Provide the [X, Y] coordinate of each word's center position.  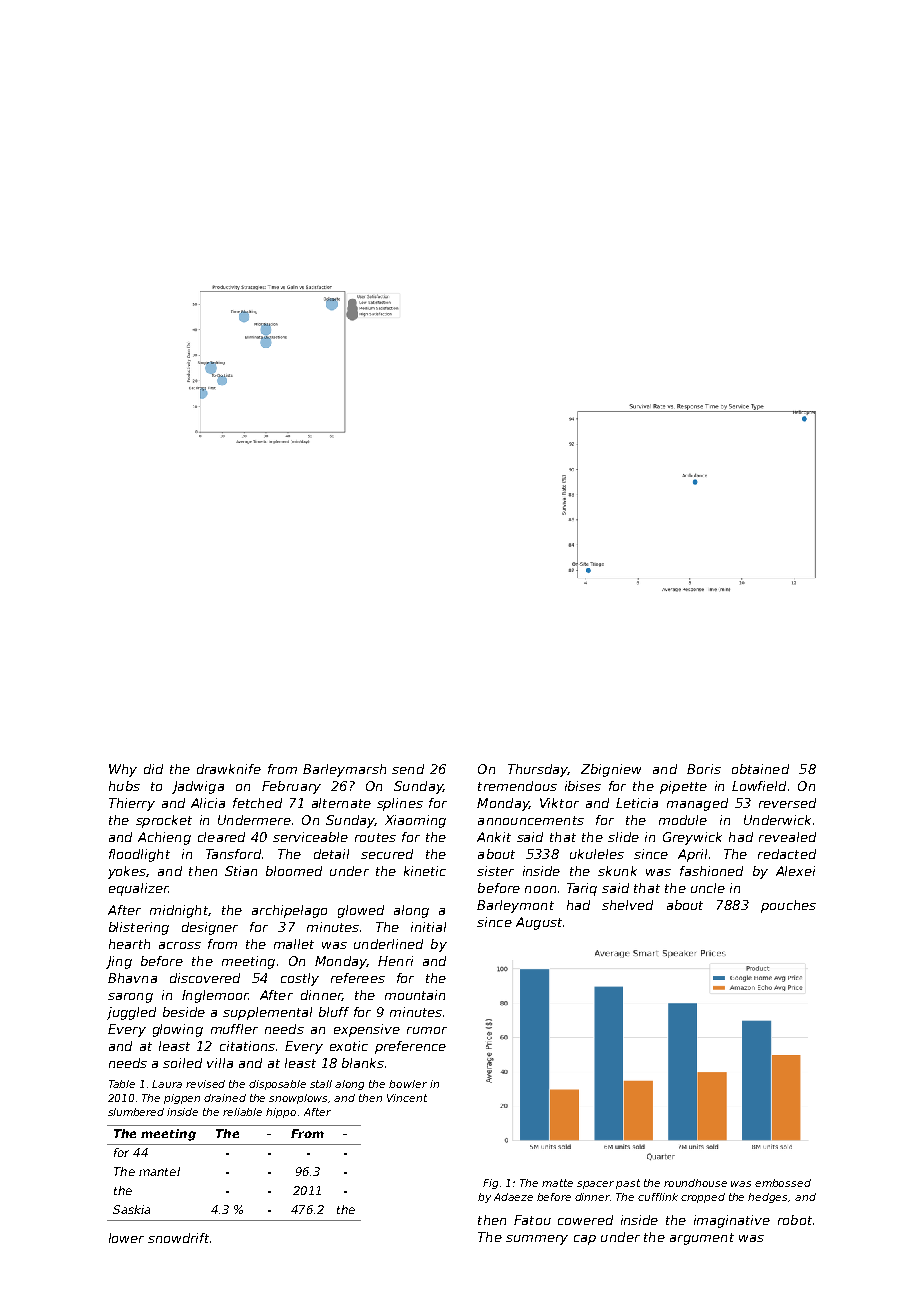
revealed [787, 837]
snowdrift [178, 1238]
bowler [408, 1084]
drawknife [229, 769]
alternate [341, 803]
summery [537, 1240]
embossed [783, 1183]
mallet [294, 944]
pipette [683, 787]
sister [495, 871]
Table [122, 1084]
